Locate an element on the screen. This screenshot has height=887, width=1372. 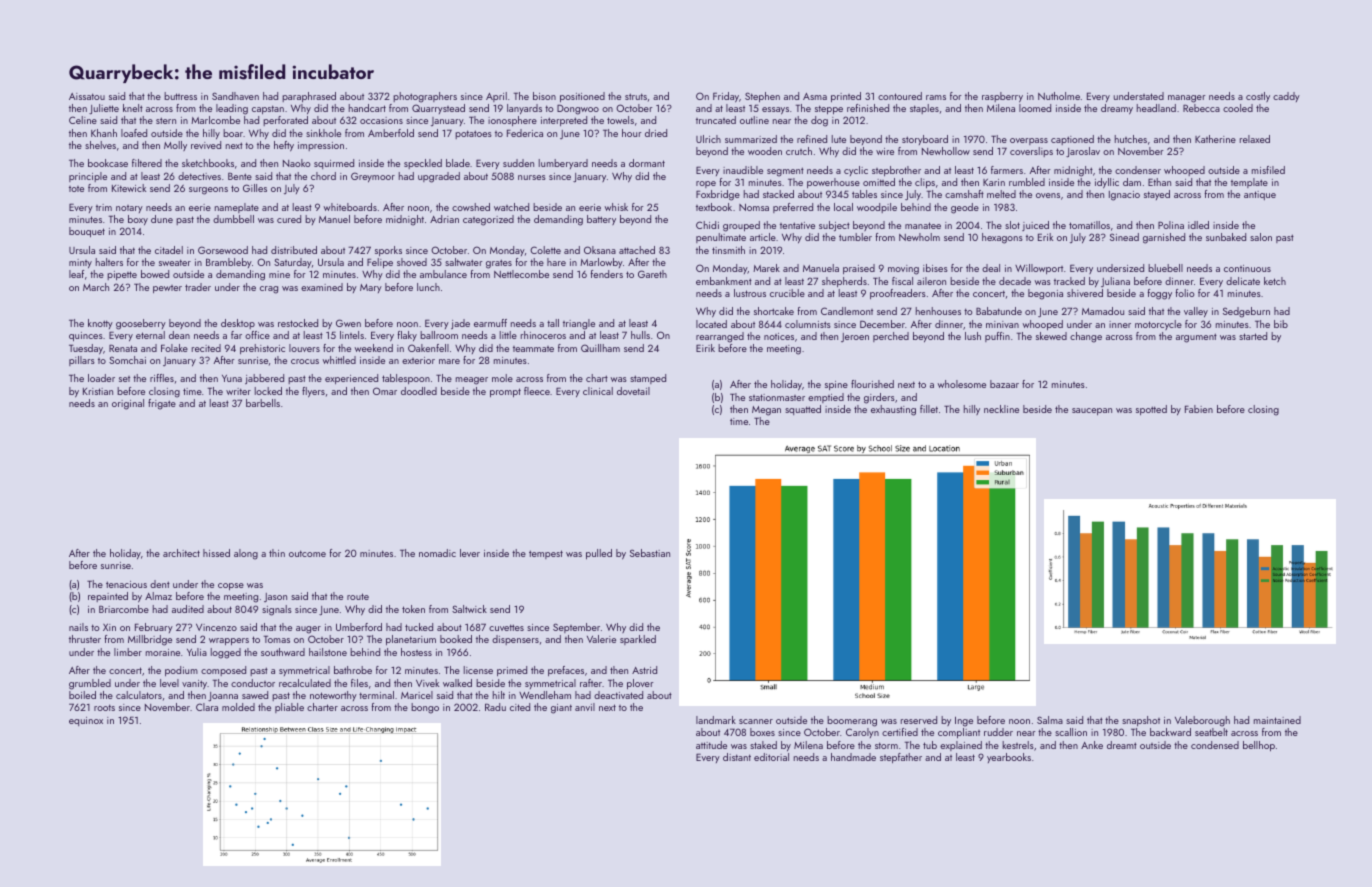
pulled is located at coordinates (599, 554).
